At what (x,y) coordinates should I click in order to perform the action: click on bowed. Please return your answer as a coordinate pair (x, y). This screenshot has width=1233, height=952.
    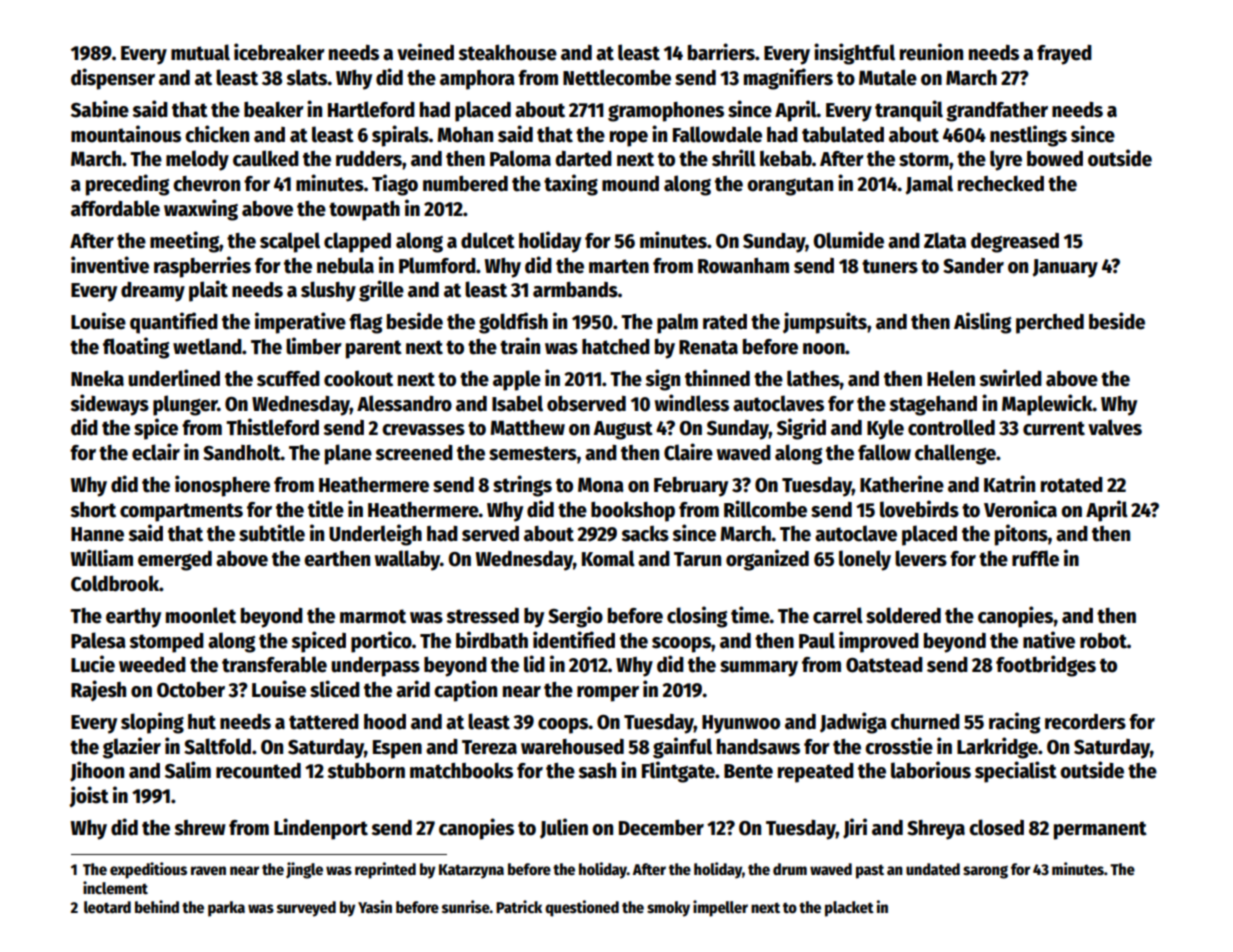
    Looking at the image, I should click on (1055, 159).
